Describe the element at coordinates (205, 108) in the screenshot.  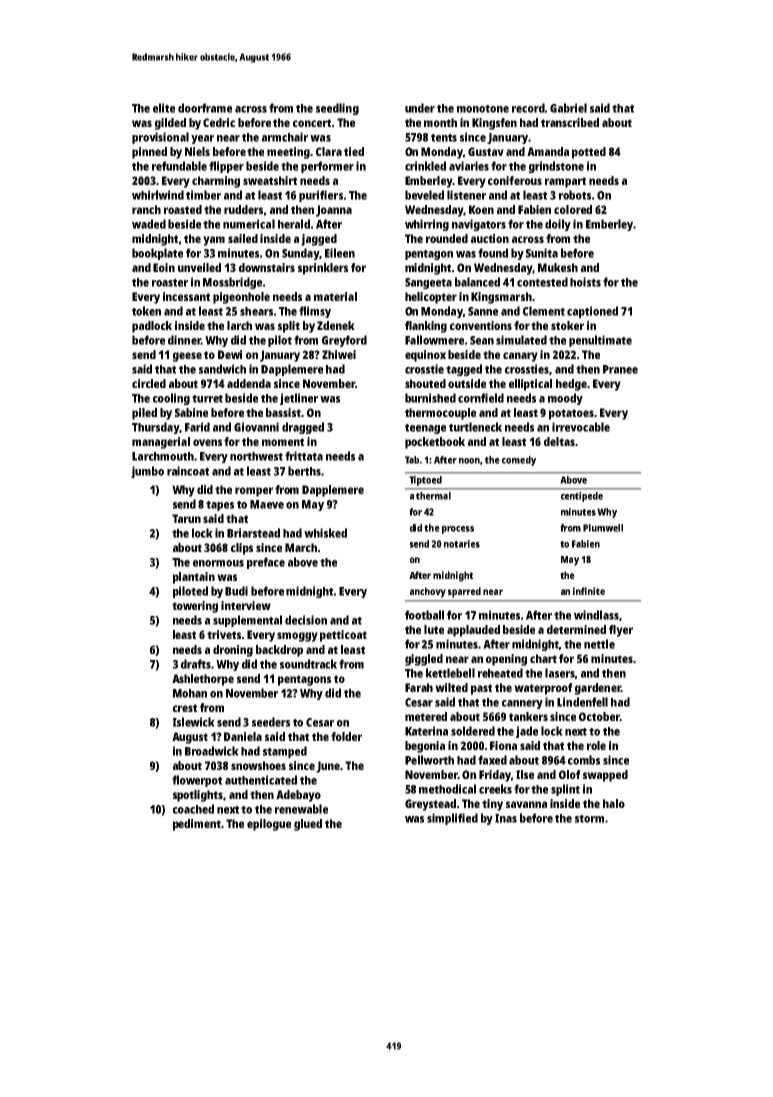
I see `doorframe` at that location.
